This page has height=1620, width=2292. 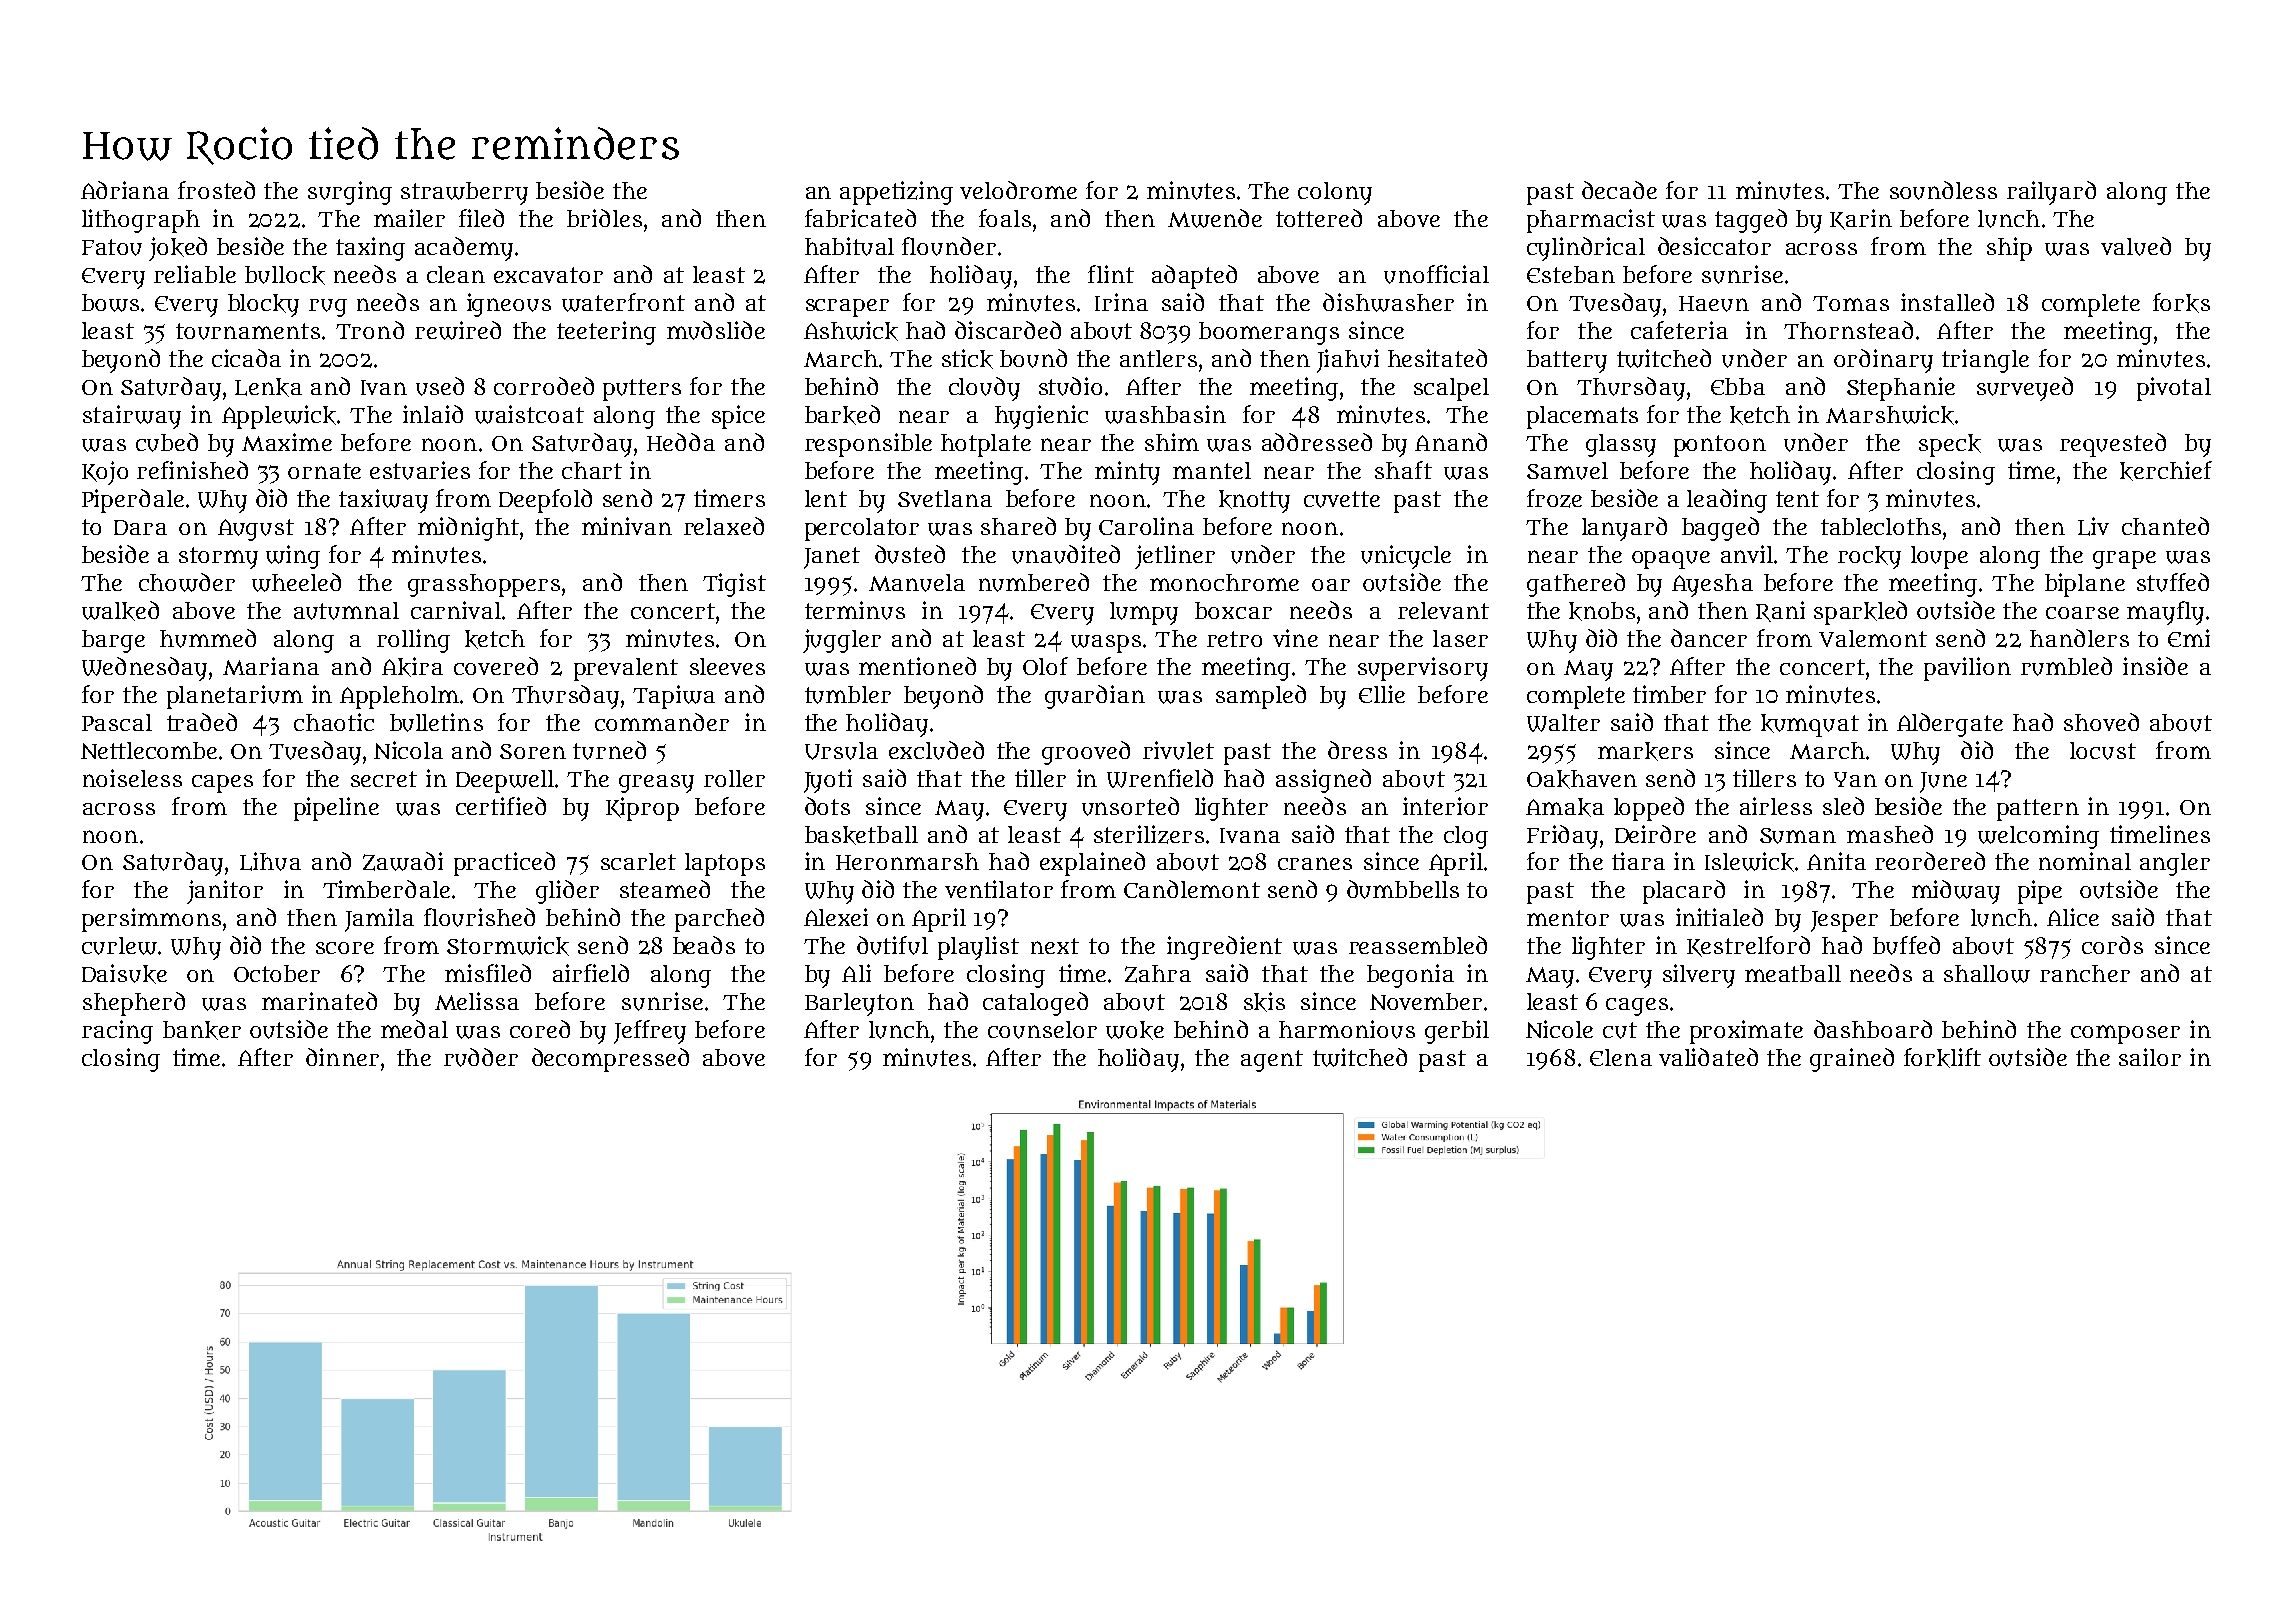 What do you see at coordinates (319, 1001) in the page?
I see `marinated` at bounding box center [319, 1001].
